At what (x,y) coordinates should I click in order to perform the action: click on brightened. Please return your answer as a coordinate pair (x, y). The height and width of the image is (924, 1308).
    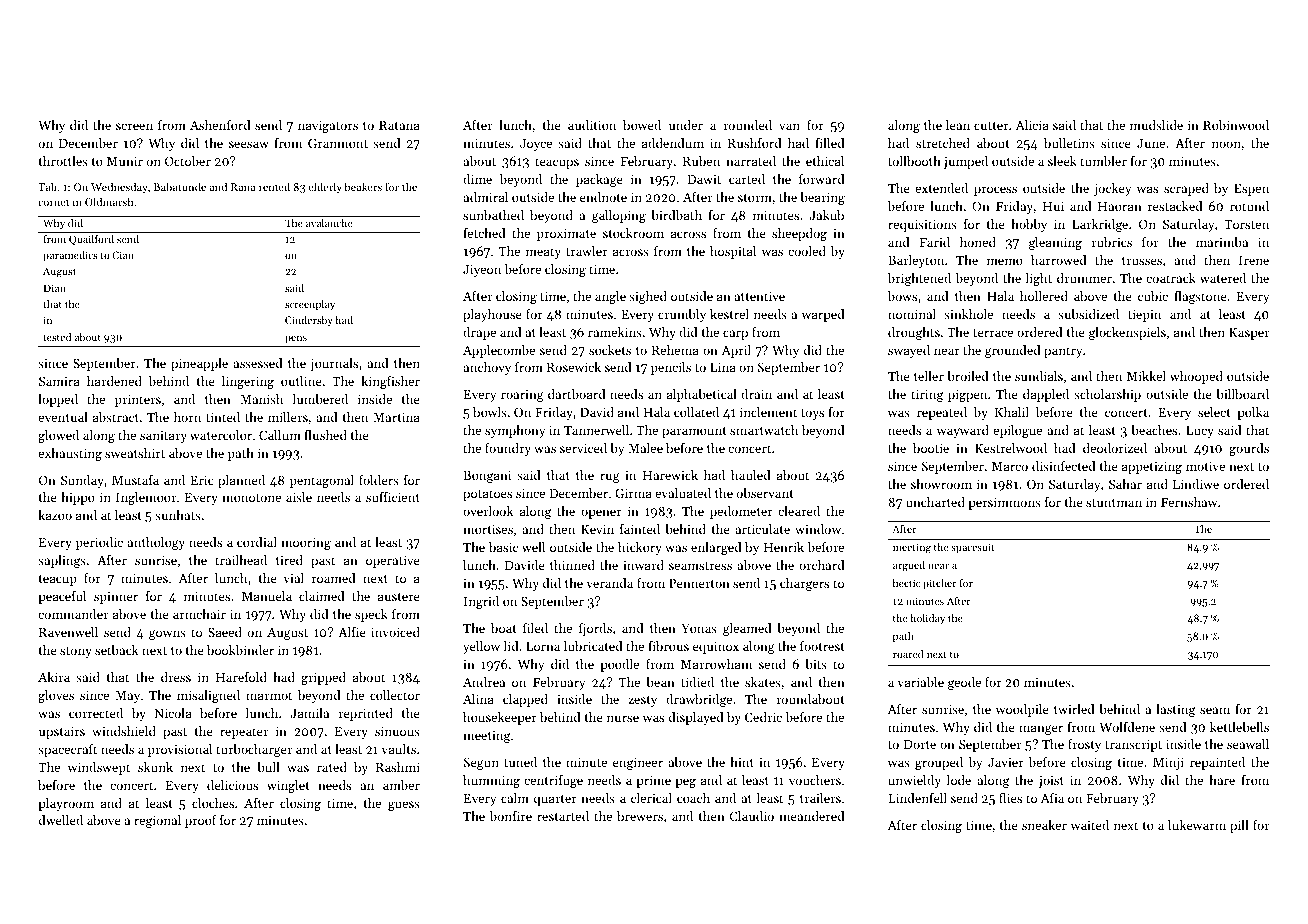
    Looking at the image, I should click on (919, 279).
